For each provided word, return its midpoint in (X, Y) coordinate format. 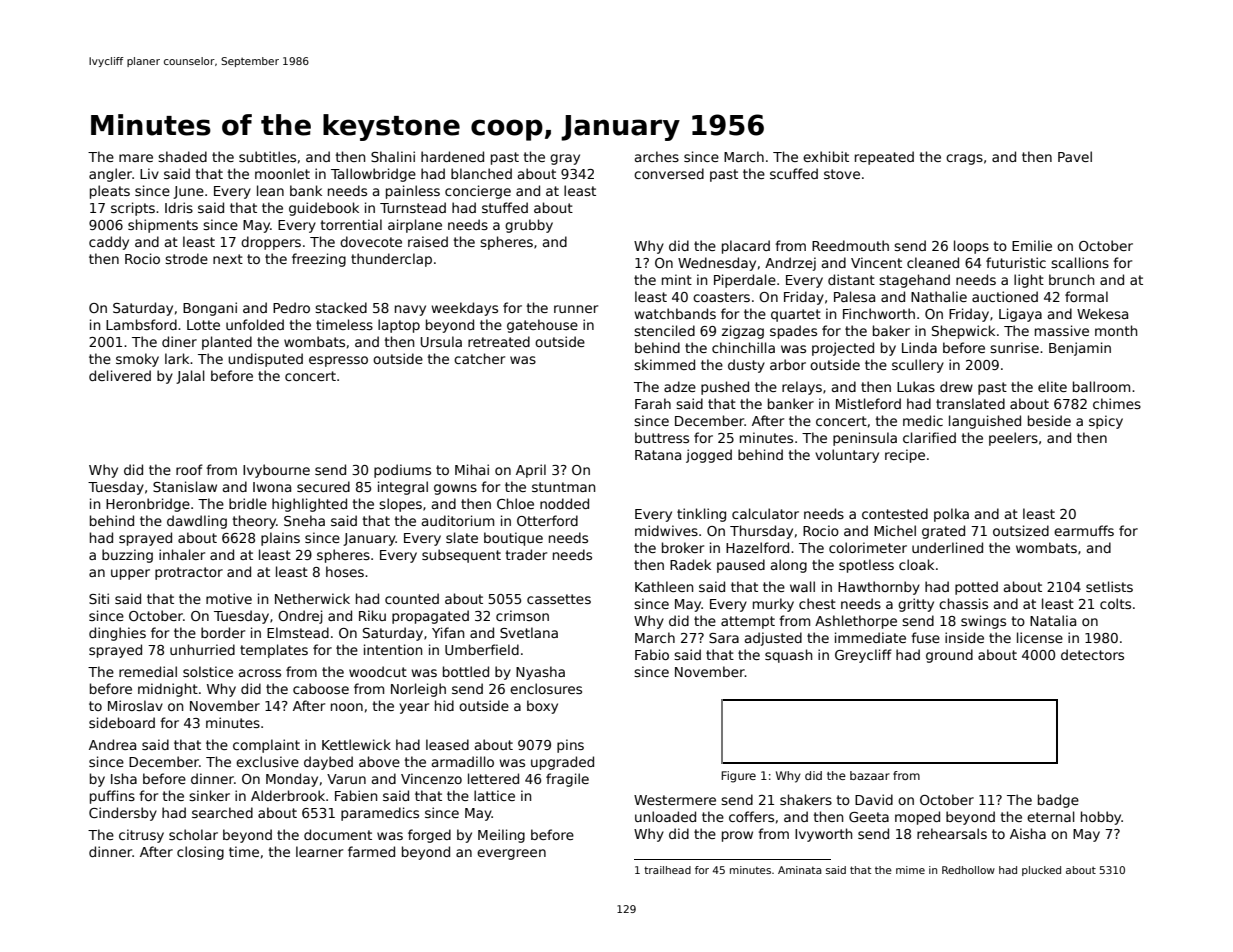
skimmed (664, 364)
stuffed (505, 207)
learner (319, 851)
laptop (399, 326)
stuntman (563, 487)
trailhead (667, 870)
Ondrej (300, 617)
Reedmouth (850, 245)
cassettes (559, 599)
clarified (929, 437)
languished (985, 422)
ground (949, 656)
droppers (271, 243)
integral (403, 488)
